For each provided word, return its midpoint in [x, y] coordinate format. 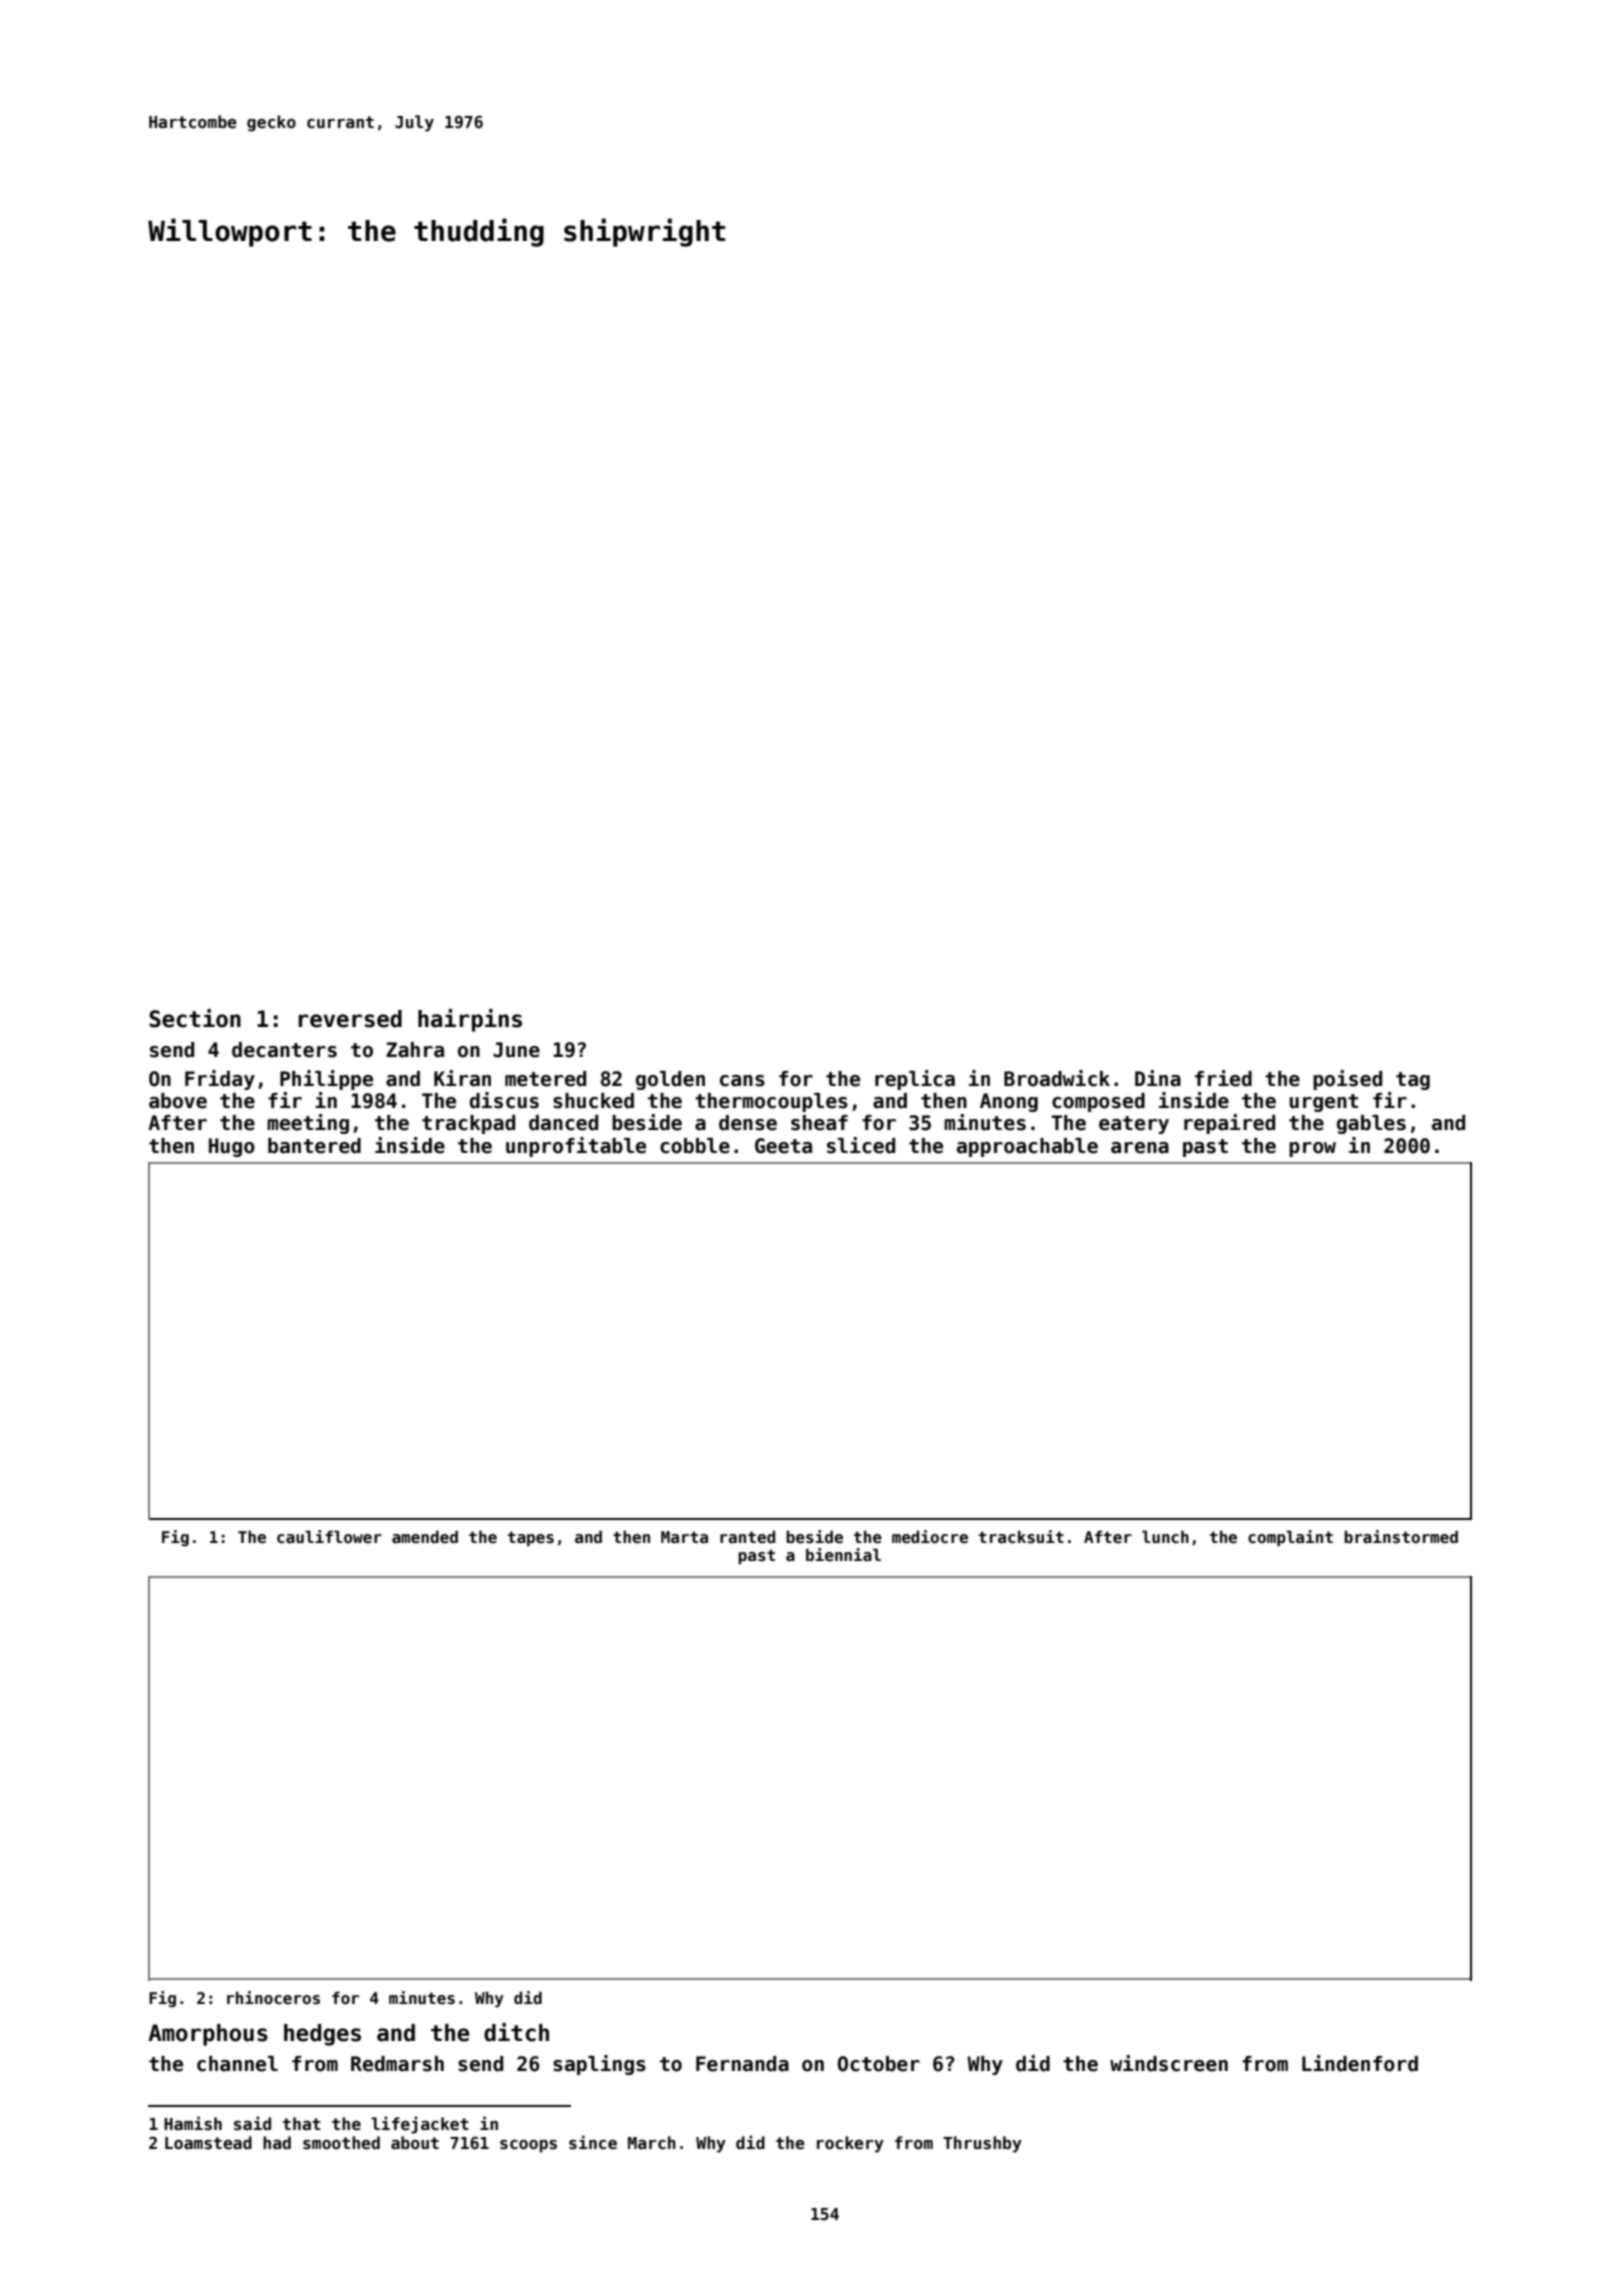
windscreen [1169, 2063]
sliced [861, 1145]
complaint [1290, 1538]
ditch [516, 2032]
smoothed [341, 2143]
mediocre [930, 1537]
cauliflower [329, 1537]
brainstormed [1401, 1537]
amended [425, 1536]
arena [1140, 1148]
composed [1098, 1102]
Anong [1009, 1102]
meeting [308, 1124]
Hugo [232, 1147]
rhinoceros [273, 1998]
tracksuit [1021, 1537]
